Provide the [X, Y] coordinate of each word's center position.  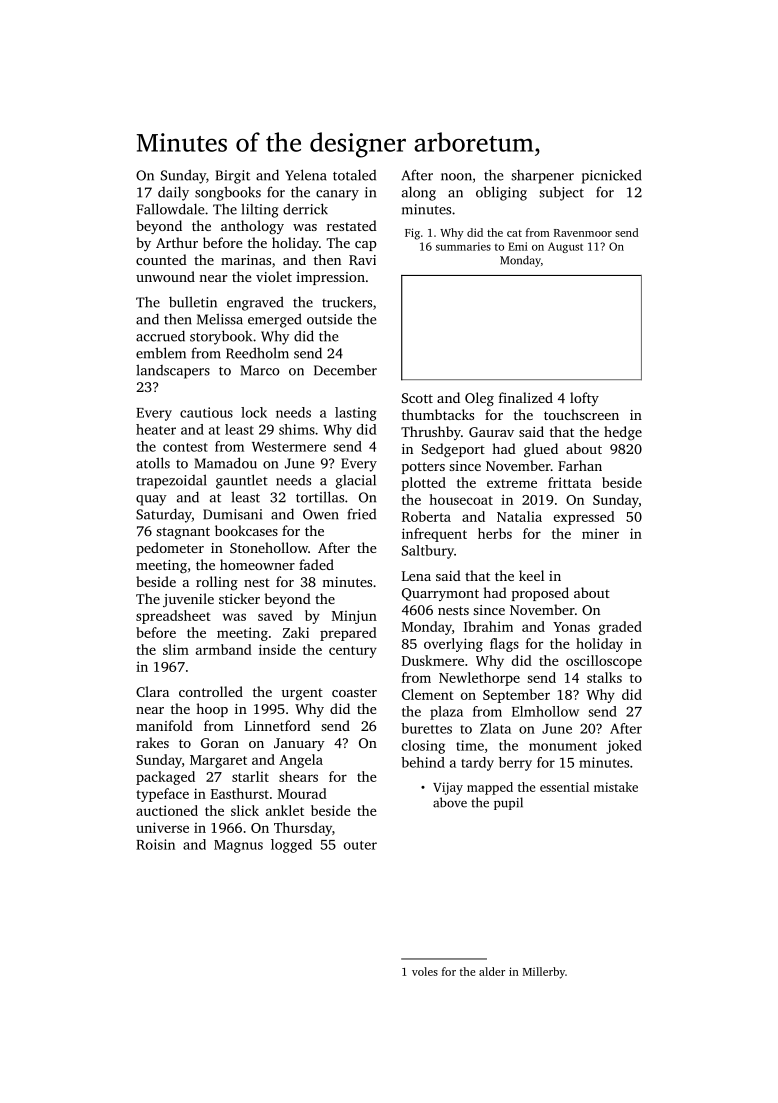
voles [425, 971]
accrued [160, 336]
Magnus [238, 846]
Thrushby [431, 433]
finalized [526, 397]
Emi [518, 246]
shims [297, 429]
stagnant [183, 533]
